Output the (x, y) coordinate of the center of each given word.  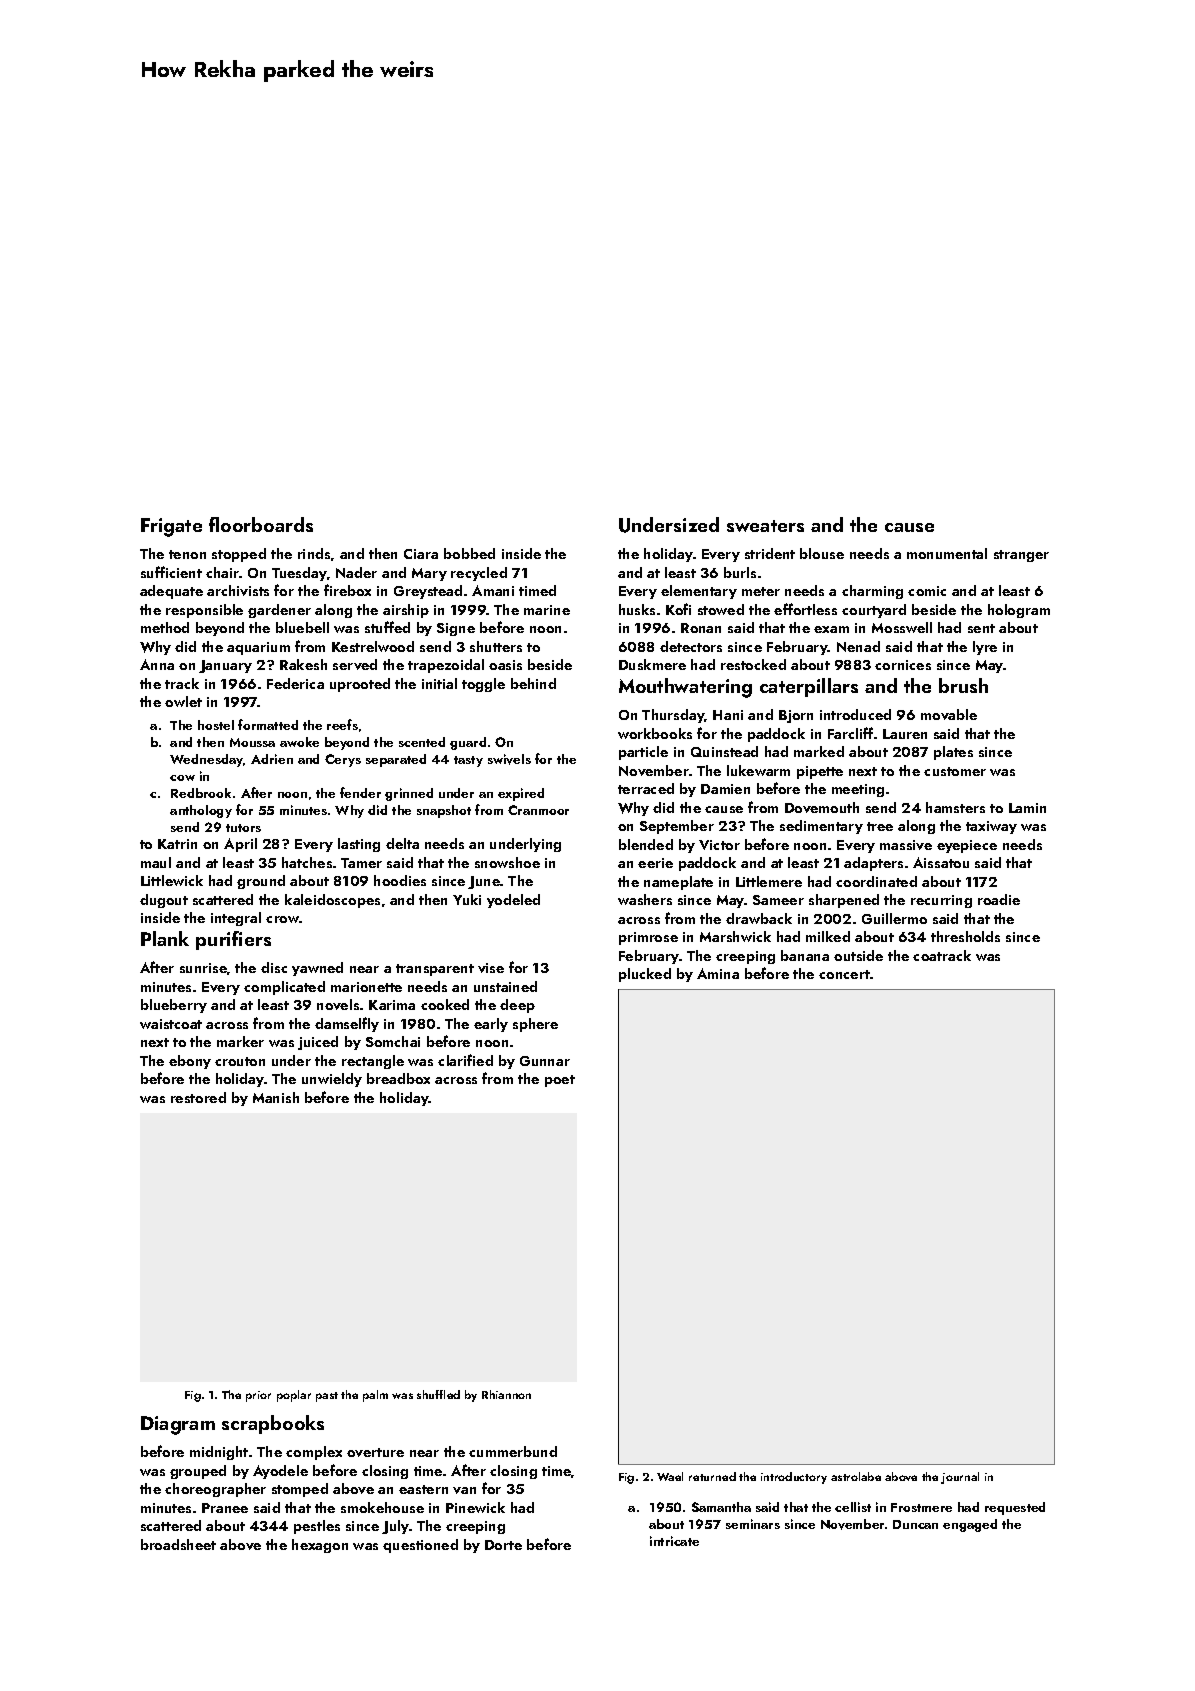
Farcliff (850, 733)
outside (858, 955)
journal (960, 1478)
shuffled (438, 1394)
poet (560, 1081)
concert (844, 974)
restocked (753, 664)
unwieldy (332, 1080)
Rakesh (303, 664)
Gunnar (545, 1061)
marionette (366, 987)
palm (375, 1396)
